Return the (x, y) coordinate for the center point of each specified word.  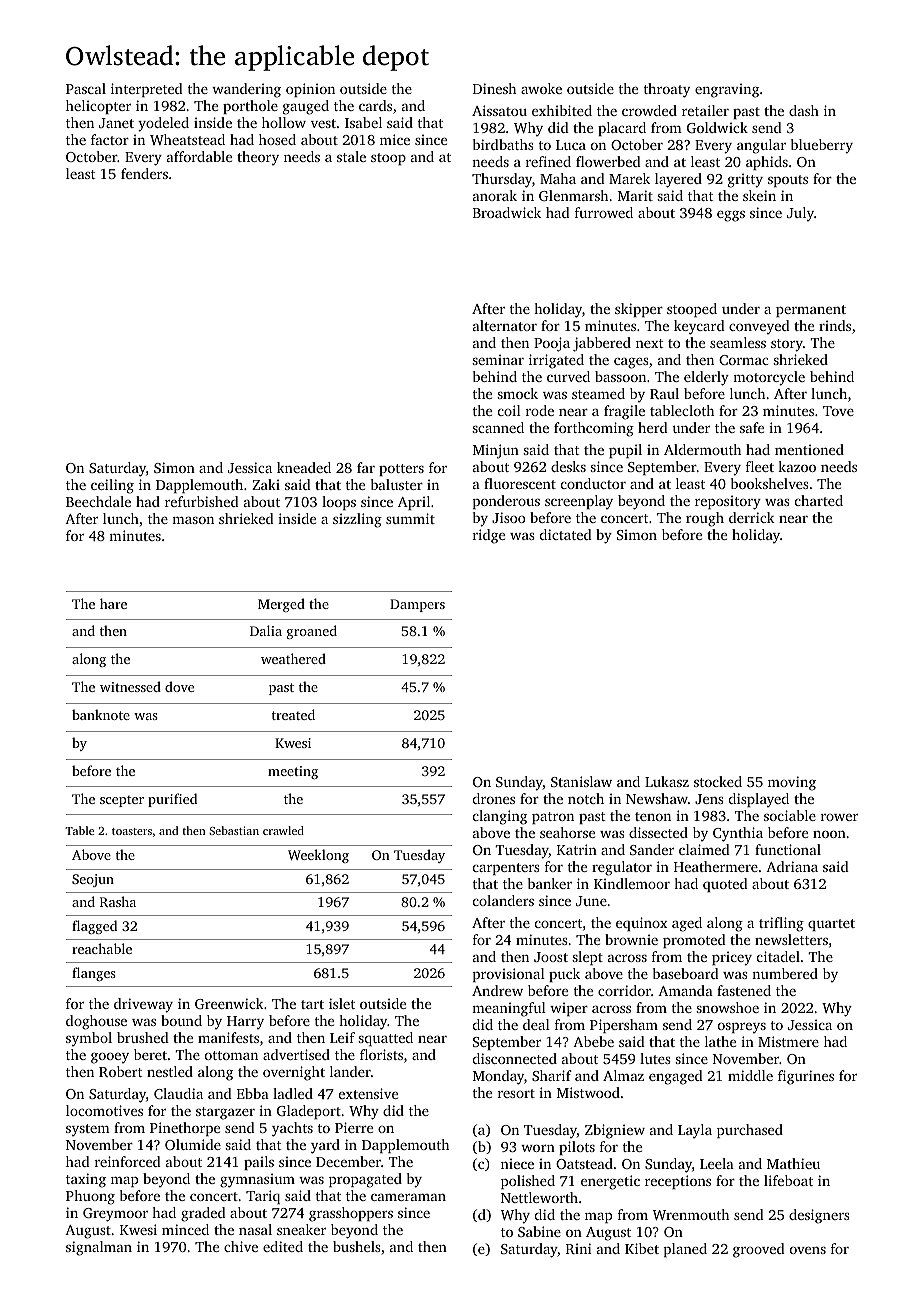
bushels (357, 1246)
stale (351, 156)
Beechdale (98, 501)
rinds (835, 325)
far (366, 467)
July (800, 214)
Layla (695, 1131)
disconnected (515, 1058)
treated (293, 714)
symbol (89, 1039)
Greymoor (115, 1215)
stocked (718, 781)
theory (258, 158)
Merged (281, 605)
